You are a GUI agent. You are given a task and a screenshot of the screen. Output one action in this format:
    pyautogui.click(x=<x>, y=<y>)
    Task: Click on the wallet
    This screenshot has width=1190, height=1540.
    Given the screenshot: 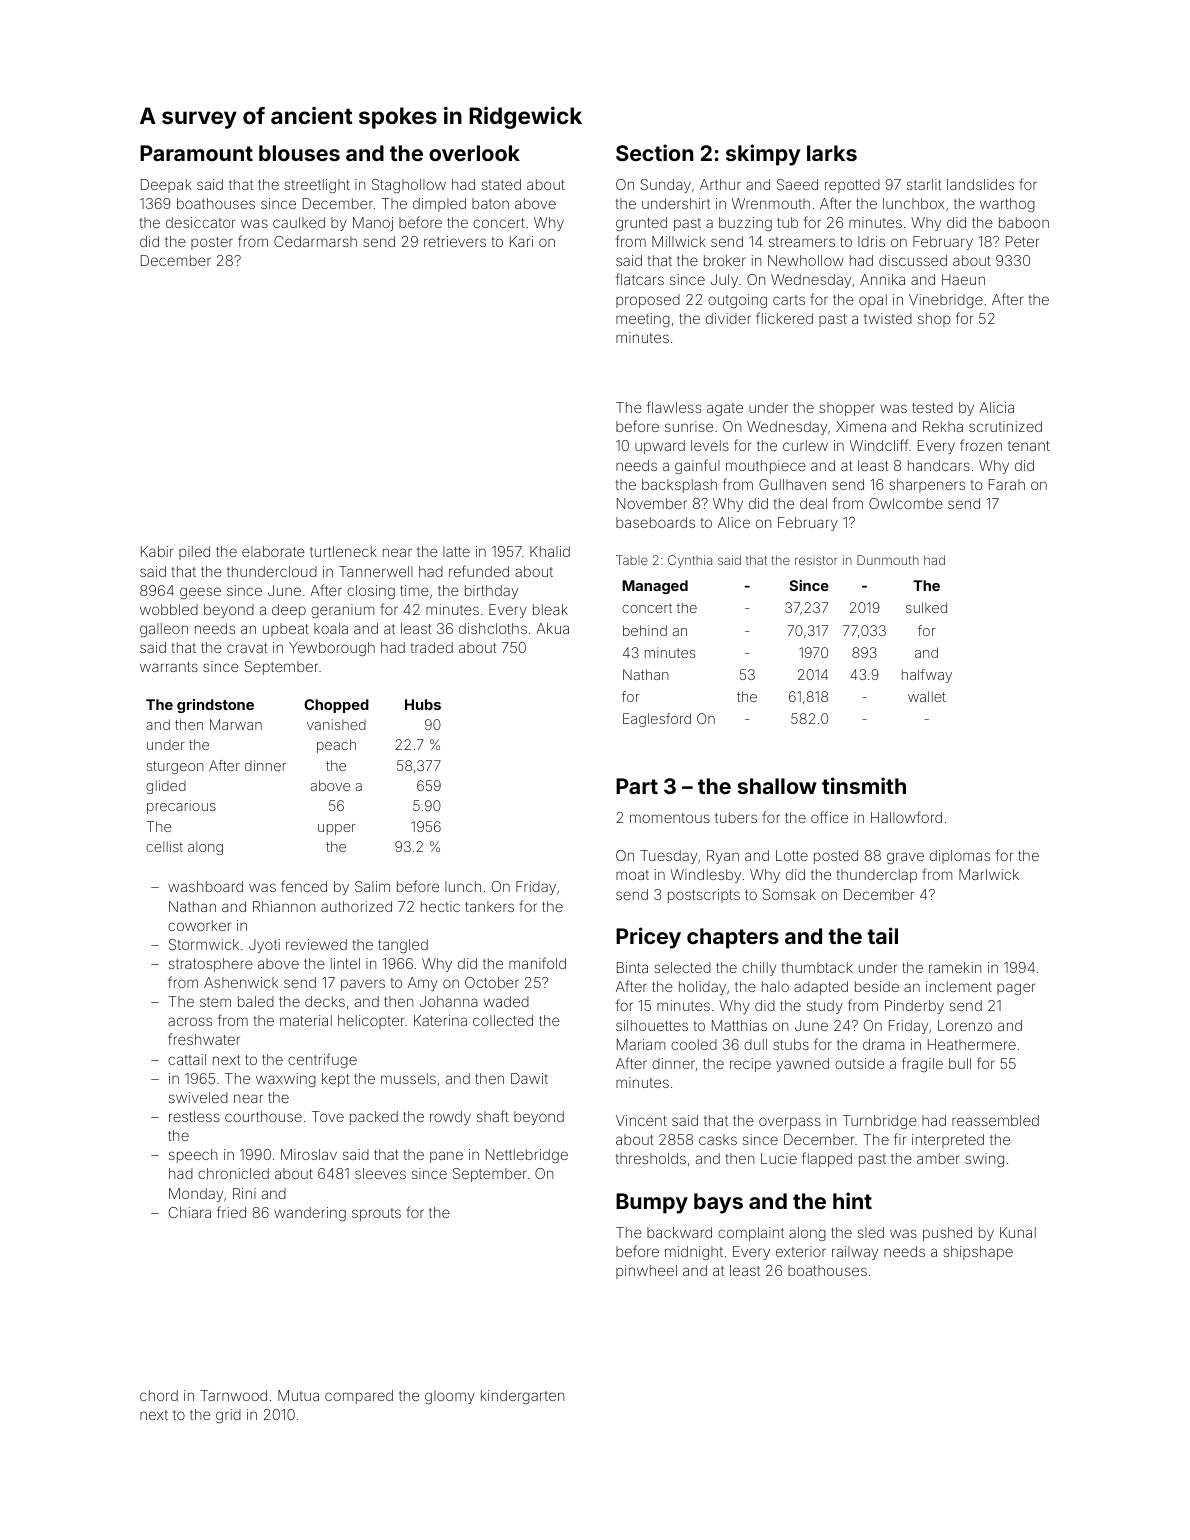 What is the action you would take?
    pyautogui.click(x=927, y=696)
